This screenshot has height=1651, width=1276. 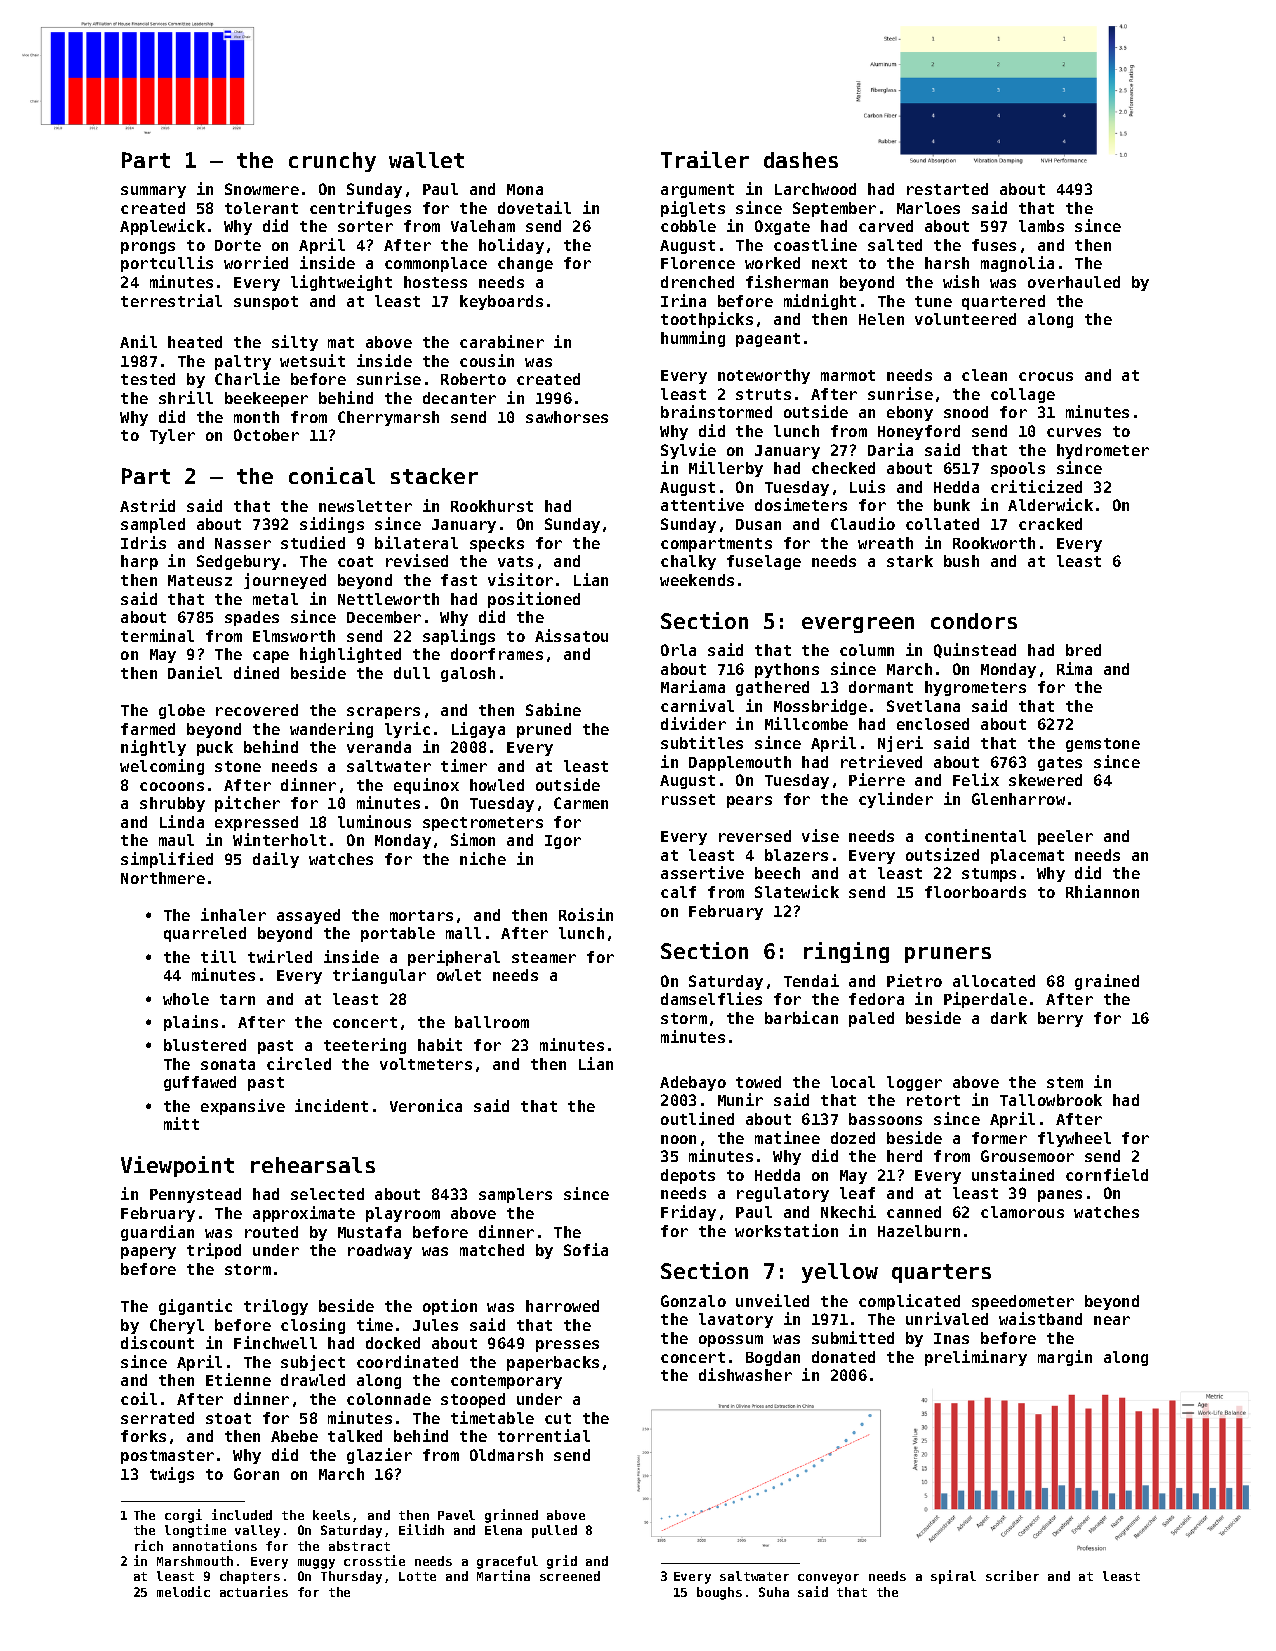 What do you see at coordinates (525, 189) in the screenshot?
I see `Mona` at bounding box center [525, 189].
